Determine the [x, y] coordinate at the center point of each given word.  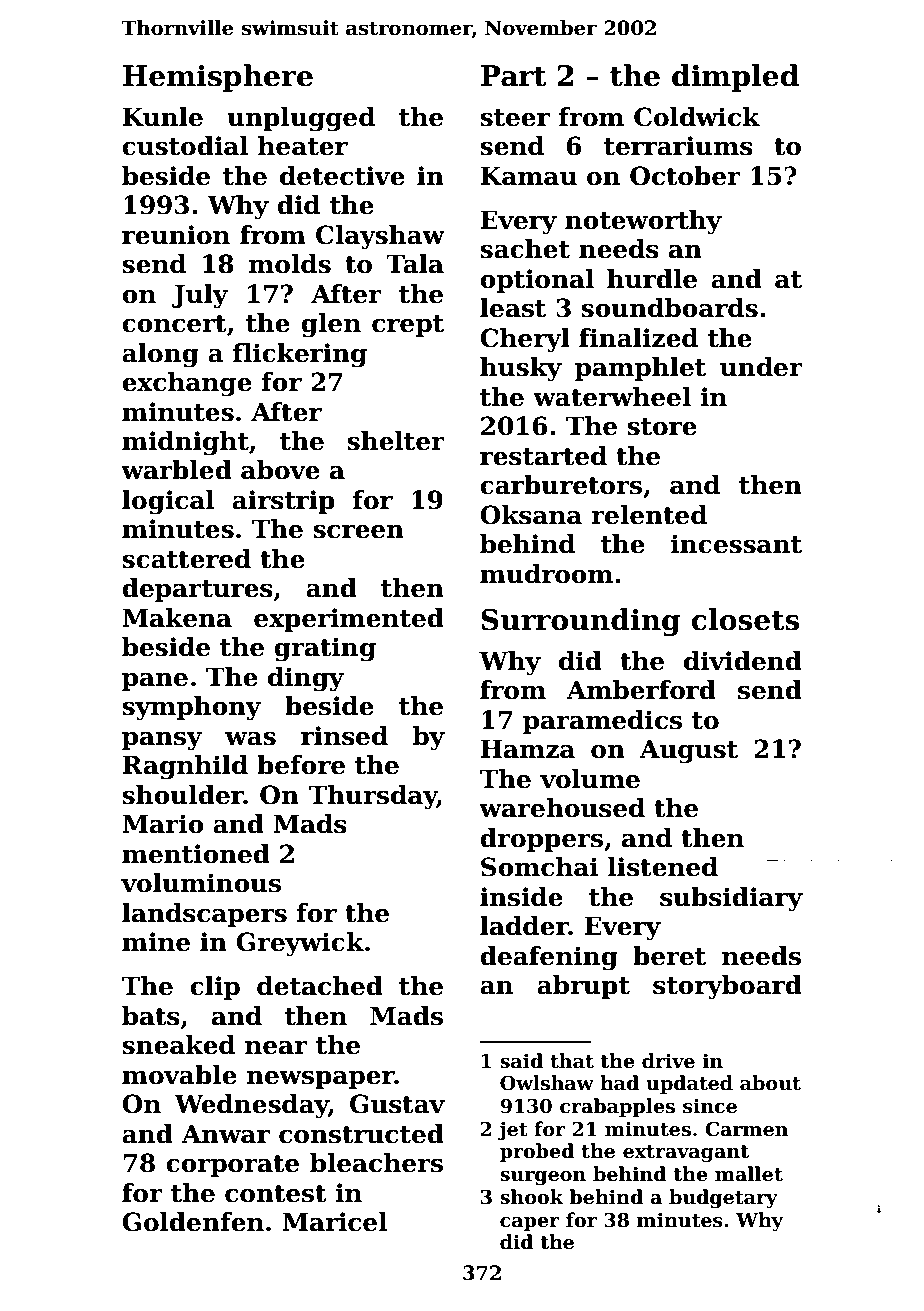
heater [303, 146]
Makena [177, 618]
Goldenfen [193, 1222]
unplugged [301, 119]
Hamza [527, 749]
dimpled [735, 78]
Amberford [641, 690]
